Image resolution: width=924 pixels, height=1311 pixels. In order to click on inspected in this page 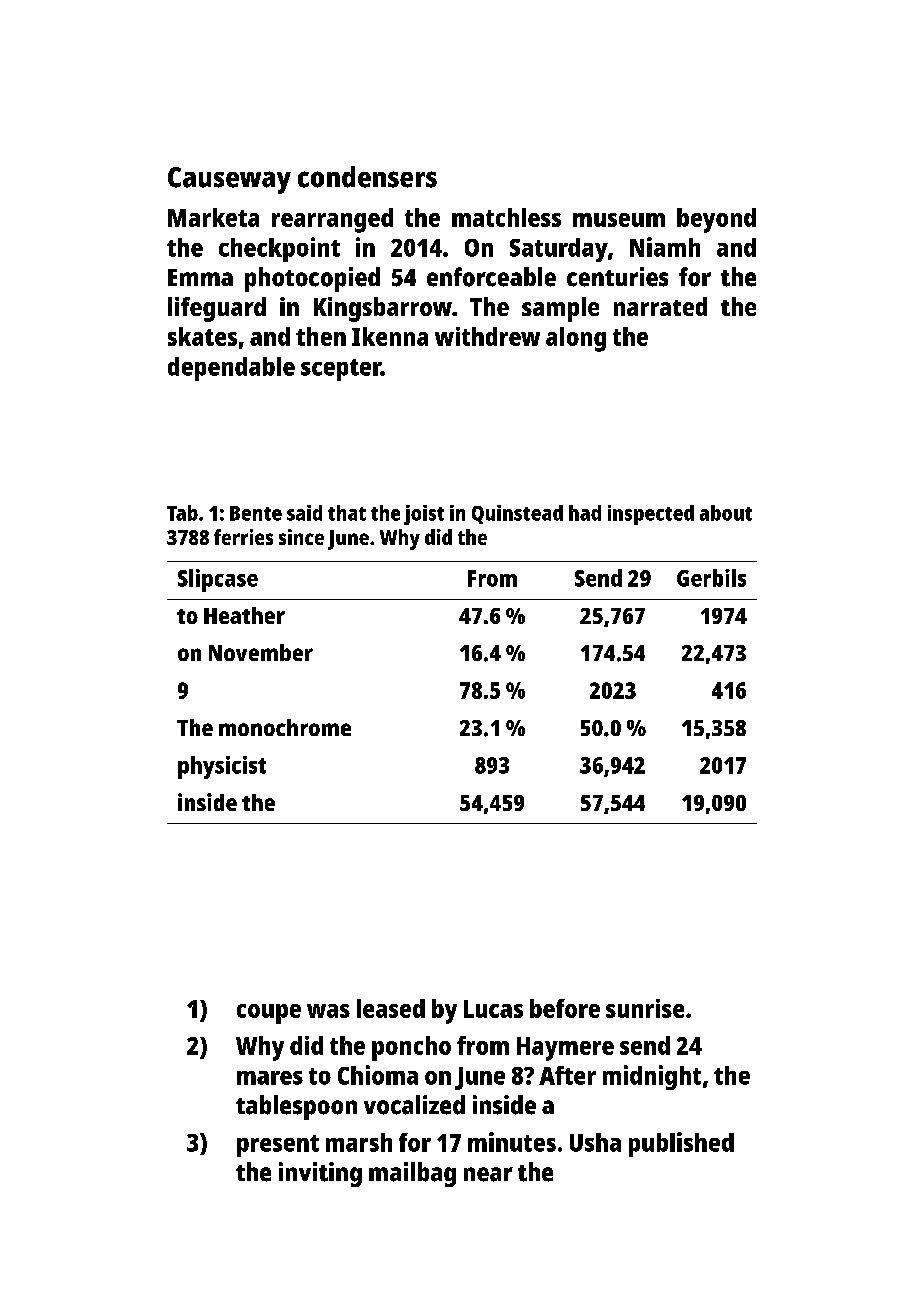, I will do `click(651, 515)`.
